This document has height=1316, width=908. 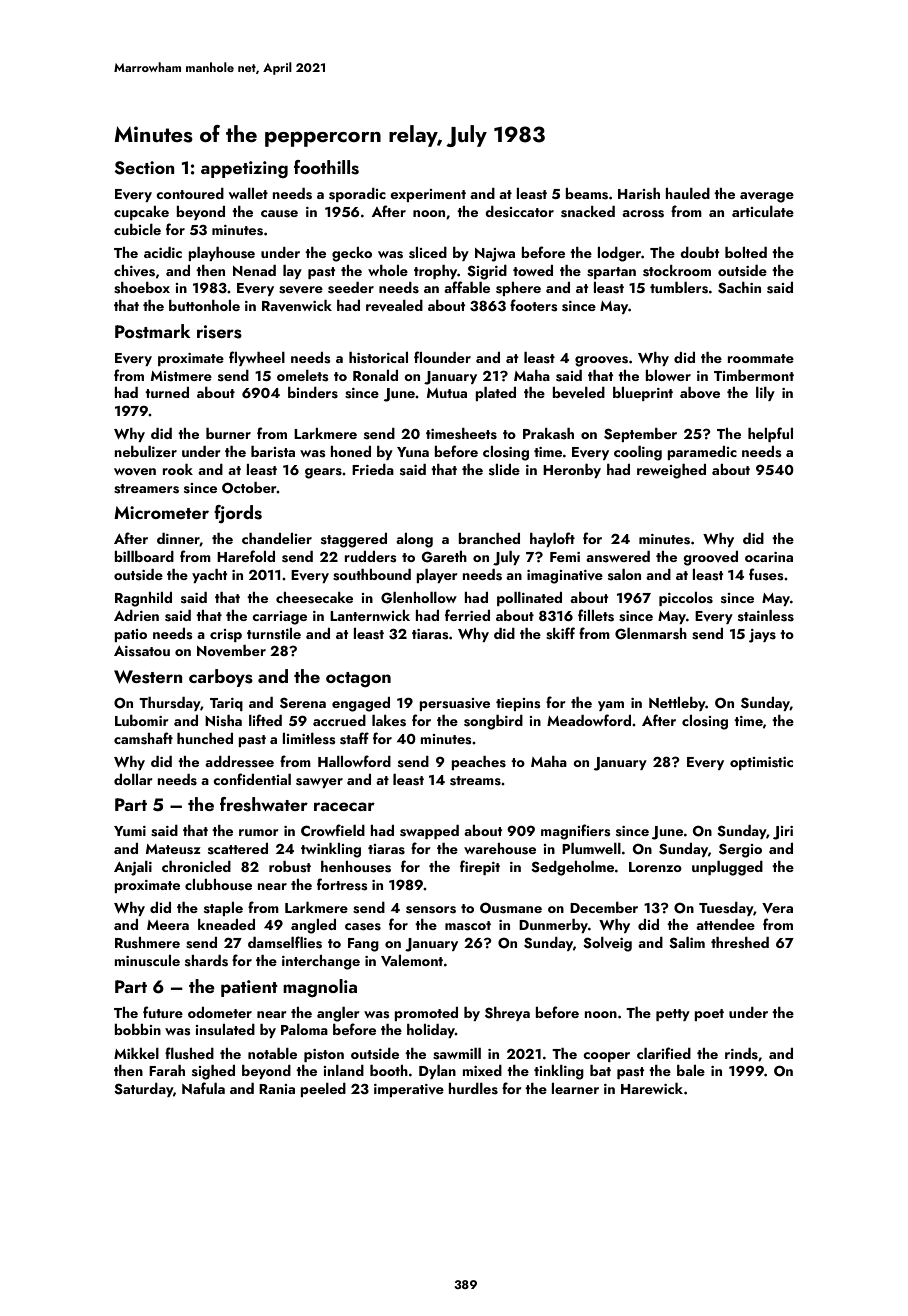 I want to click on rudders, so click(x=370, y=557).
